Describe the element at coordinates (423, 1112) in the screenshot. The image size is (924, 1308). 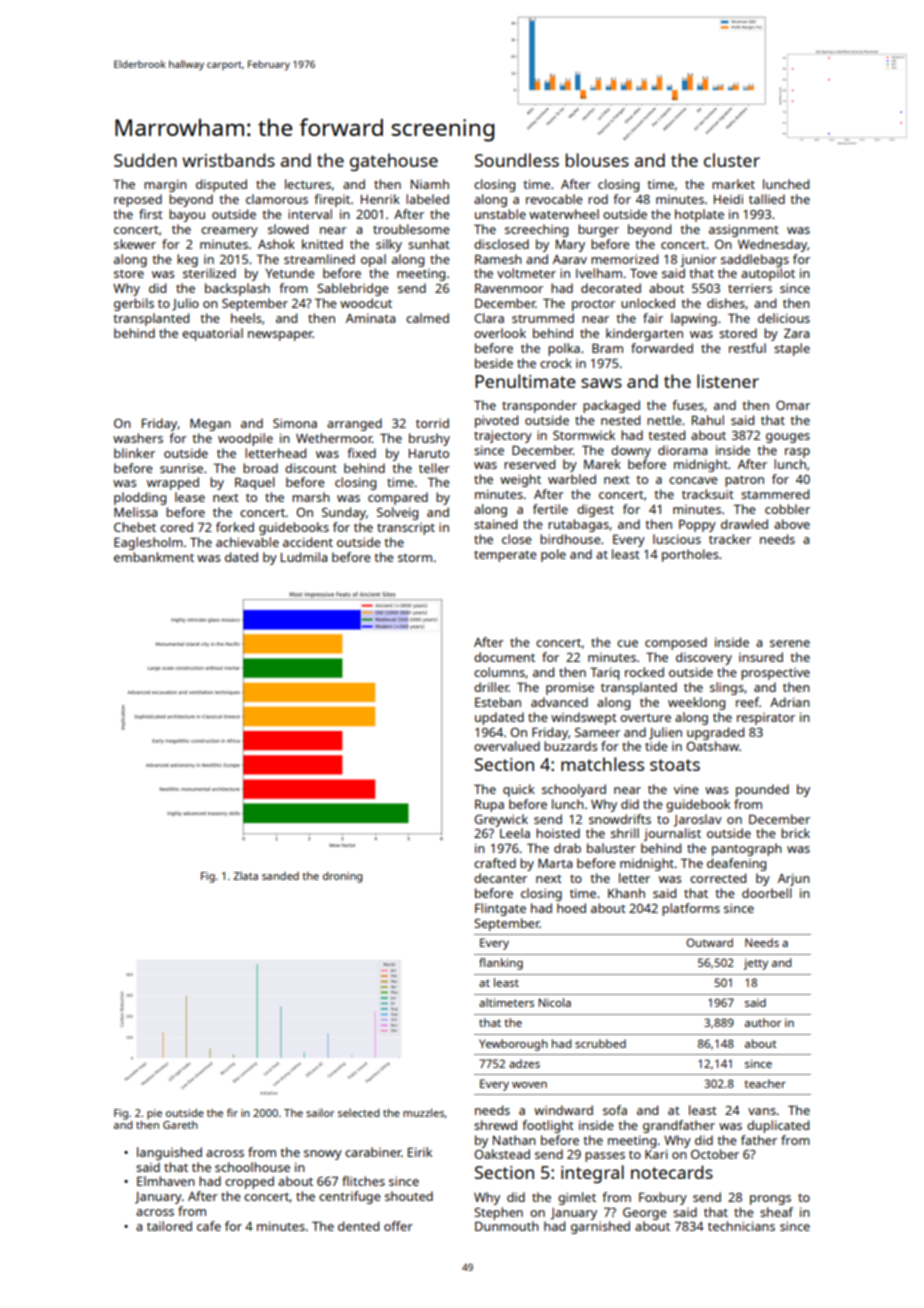
I see `muzzles` at that location.
